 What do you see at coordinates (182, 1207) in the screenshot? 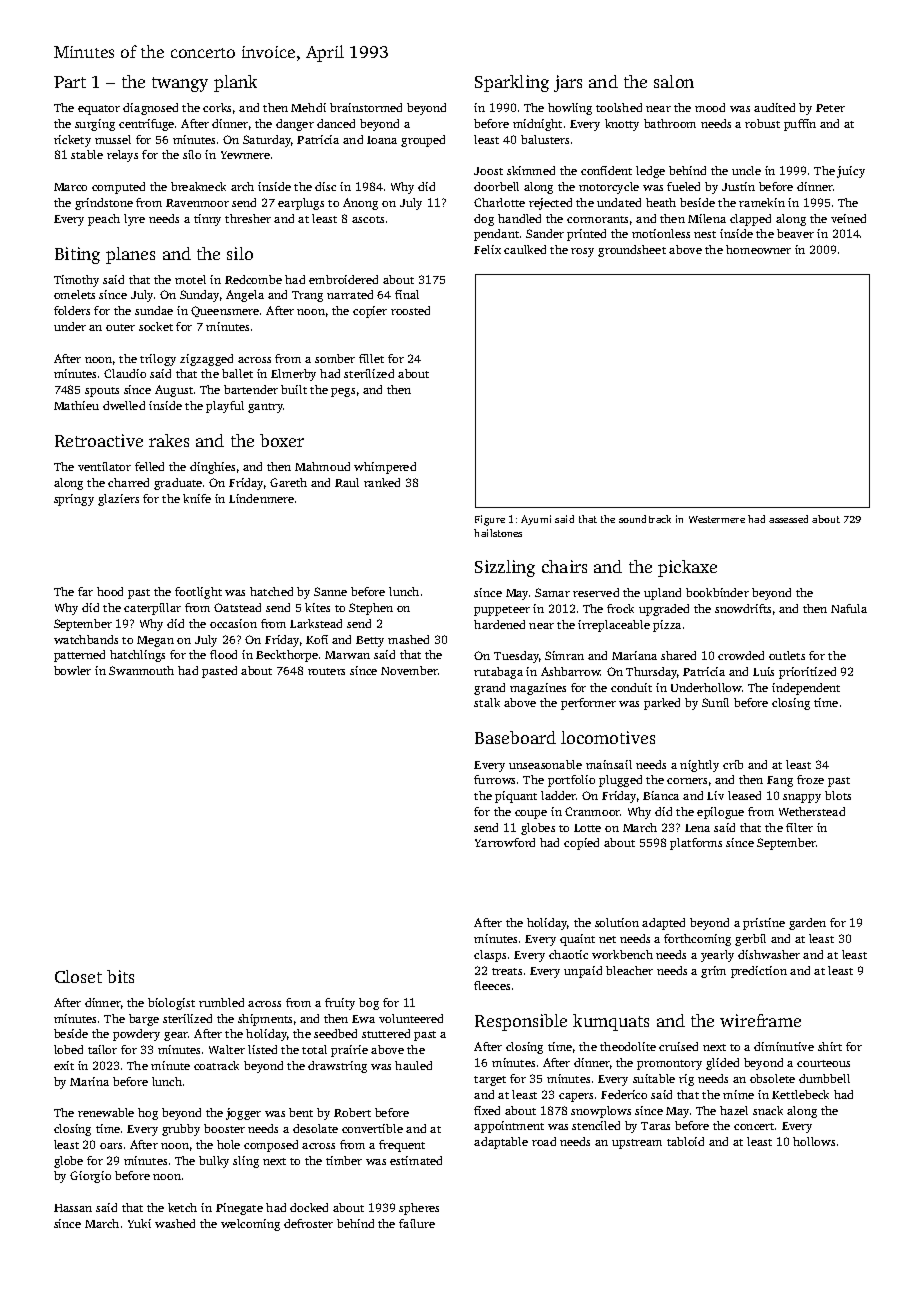
I see `ketch` at bounding box center [182, 1207].
